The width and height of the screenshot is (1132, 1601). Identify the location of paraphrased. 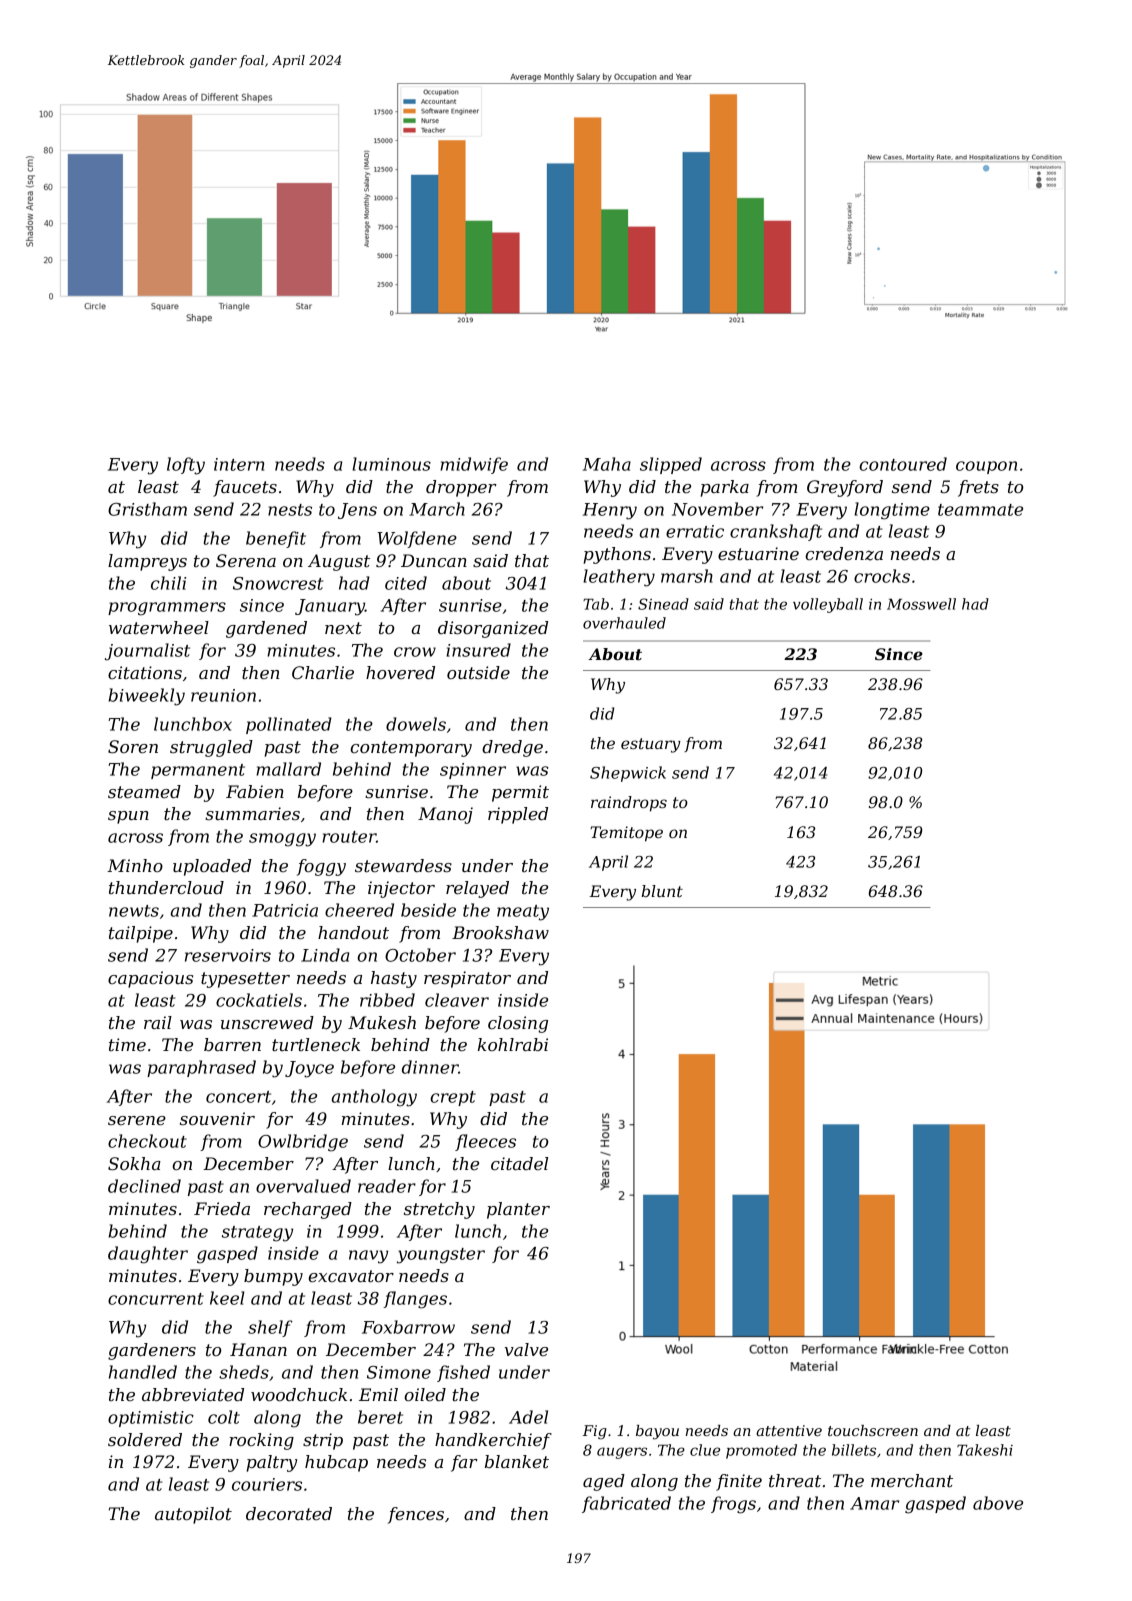
(201, 1068).
